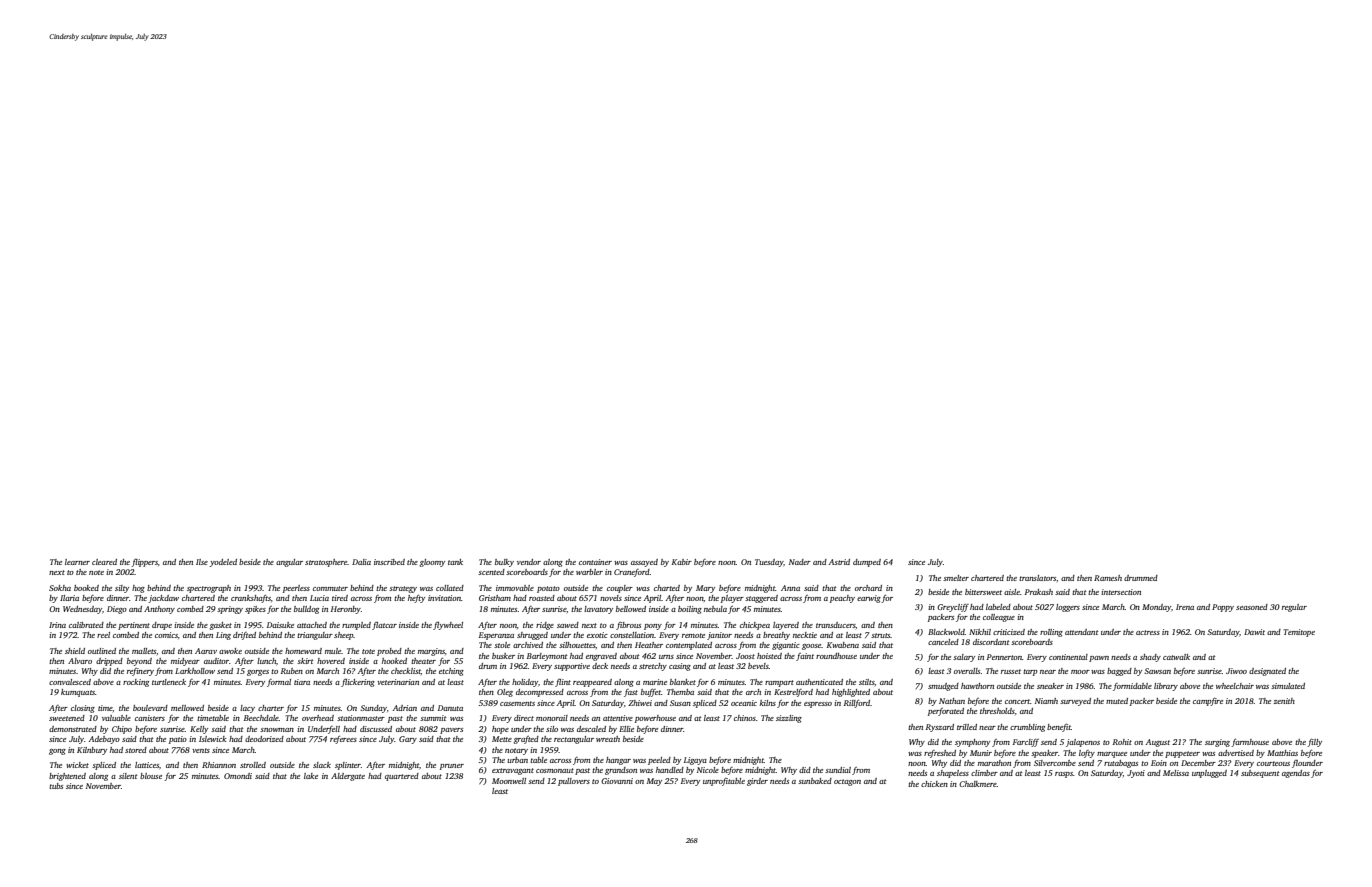 The width and height of the document is (1372, 887). What do you see at coordinates (956, 578) in the document?
I see `smelter` at bounding box center [956, 578].
